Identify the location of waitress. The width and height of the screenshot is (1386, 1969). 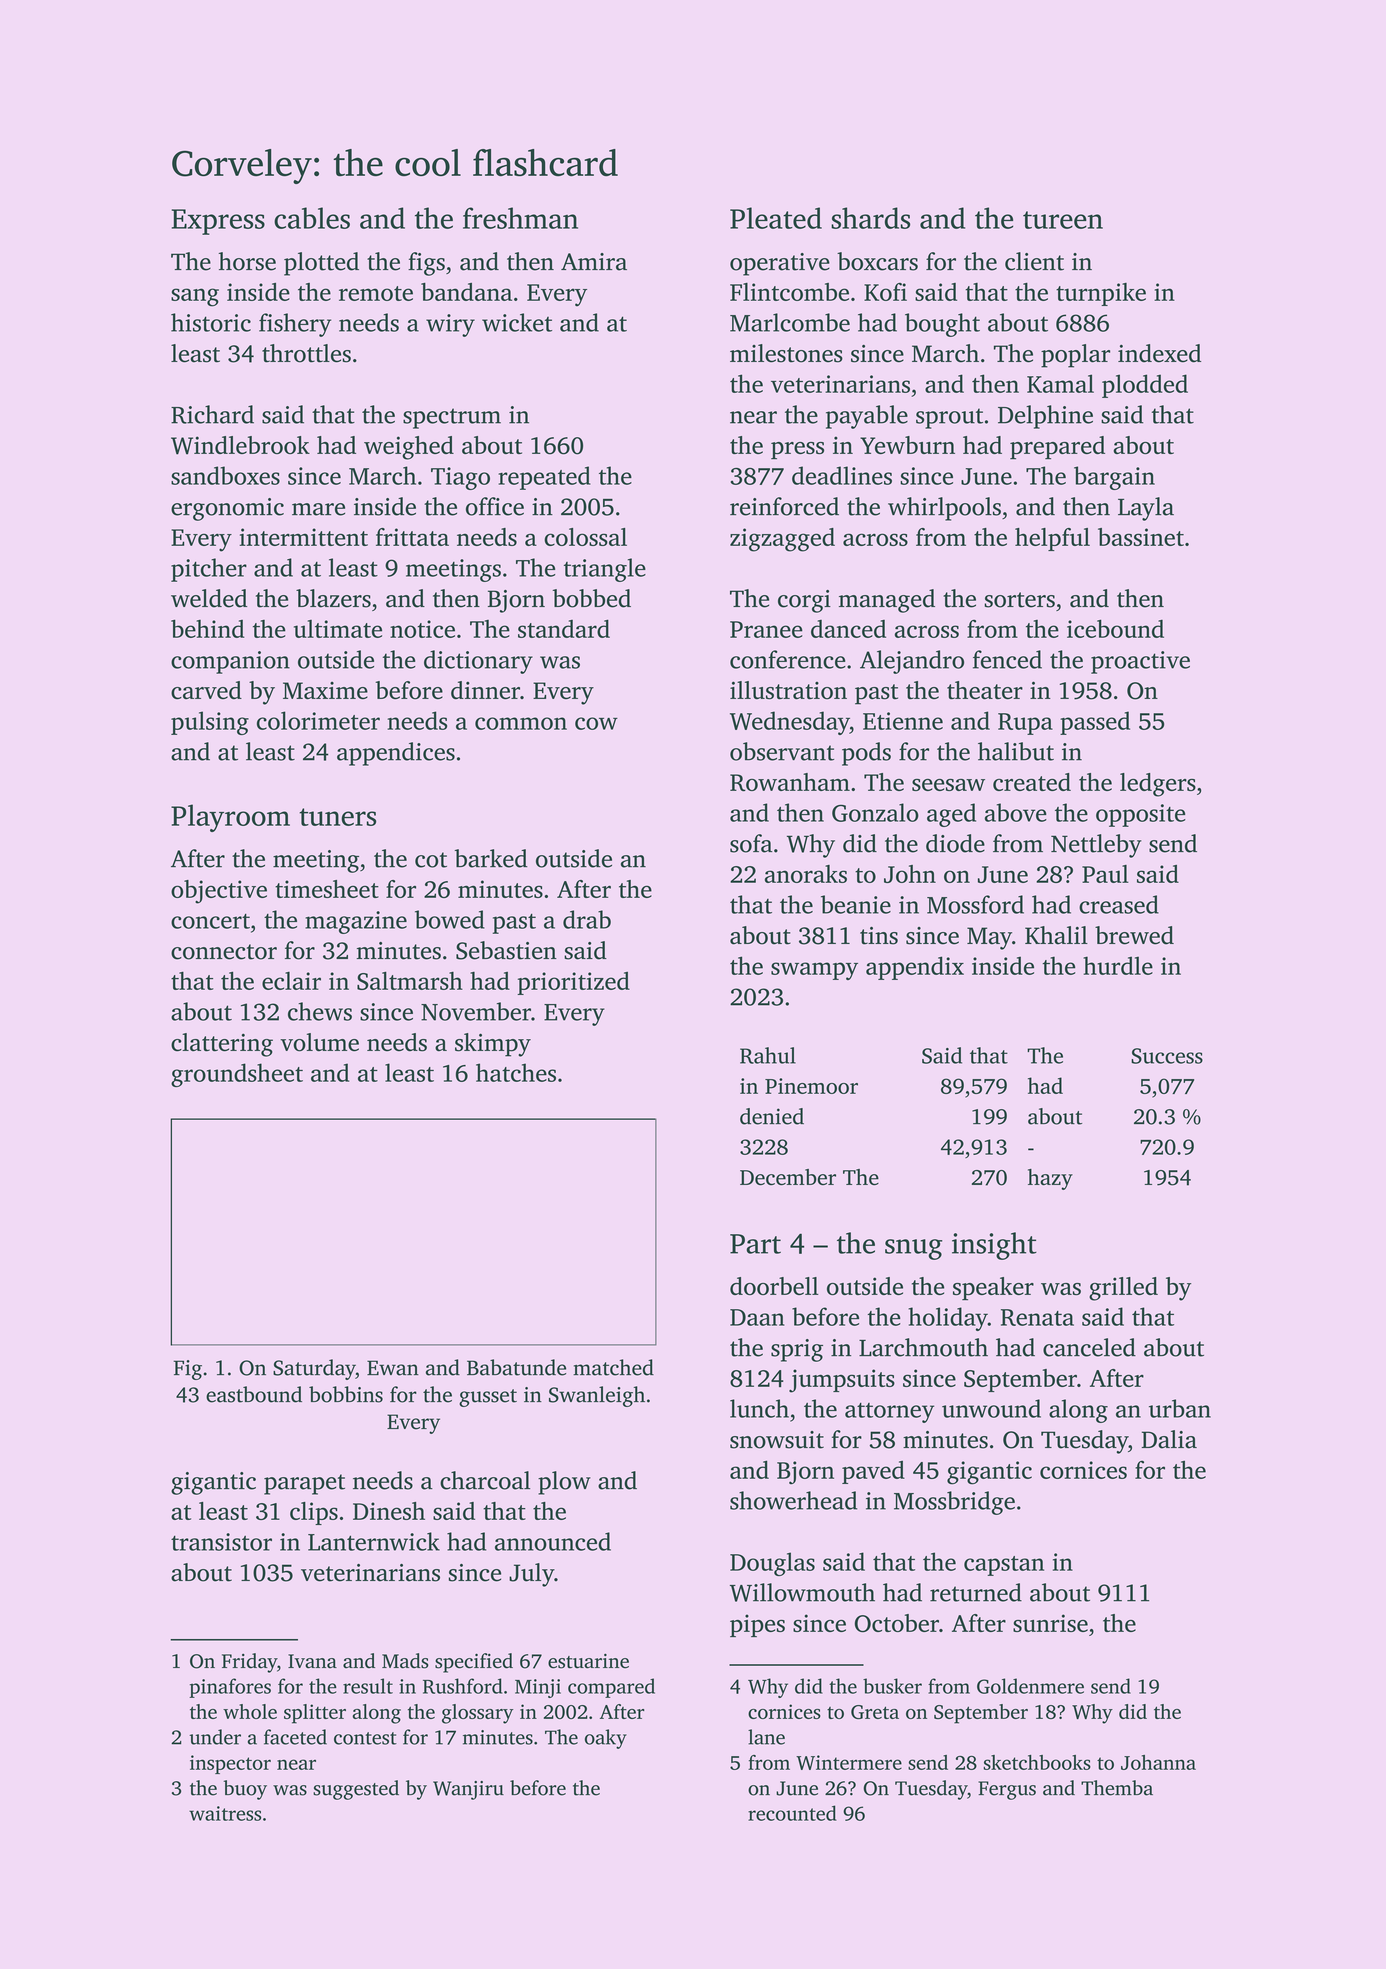
(225, 1813).
